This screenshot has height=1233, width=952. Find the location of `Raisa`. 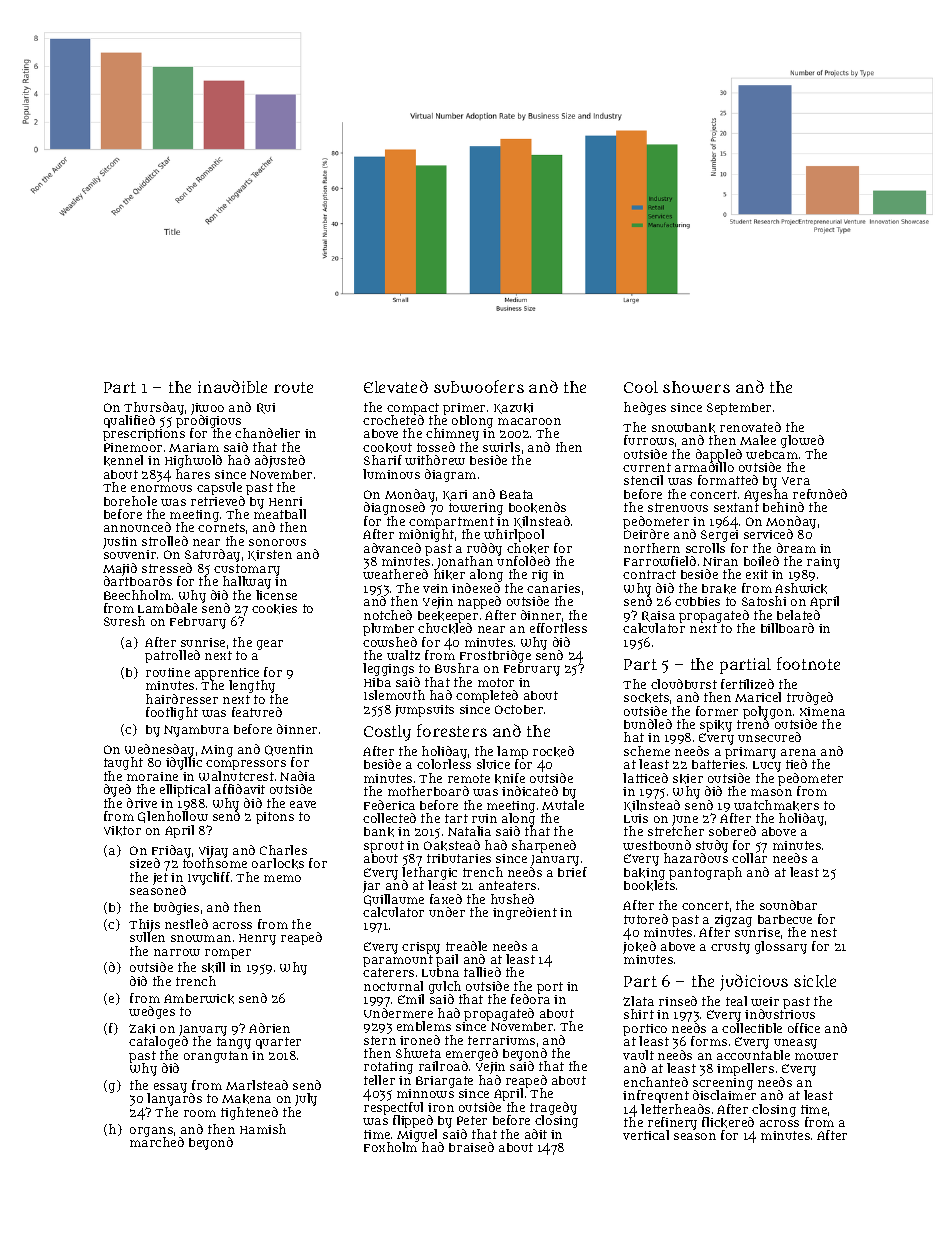

Raisa is located at coordinates (658, 616).
